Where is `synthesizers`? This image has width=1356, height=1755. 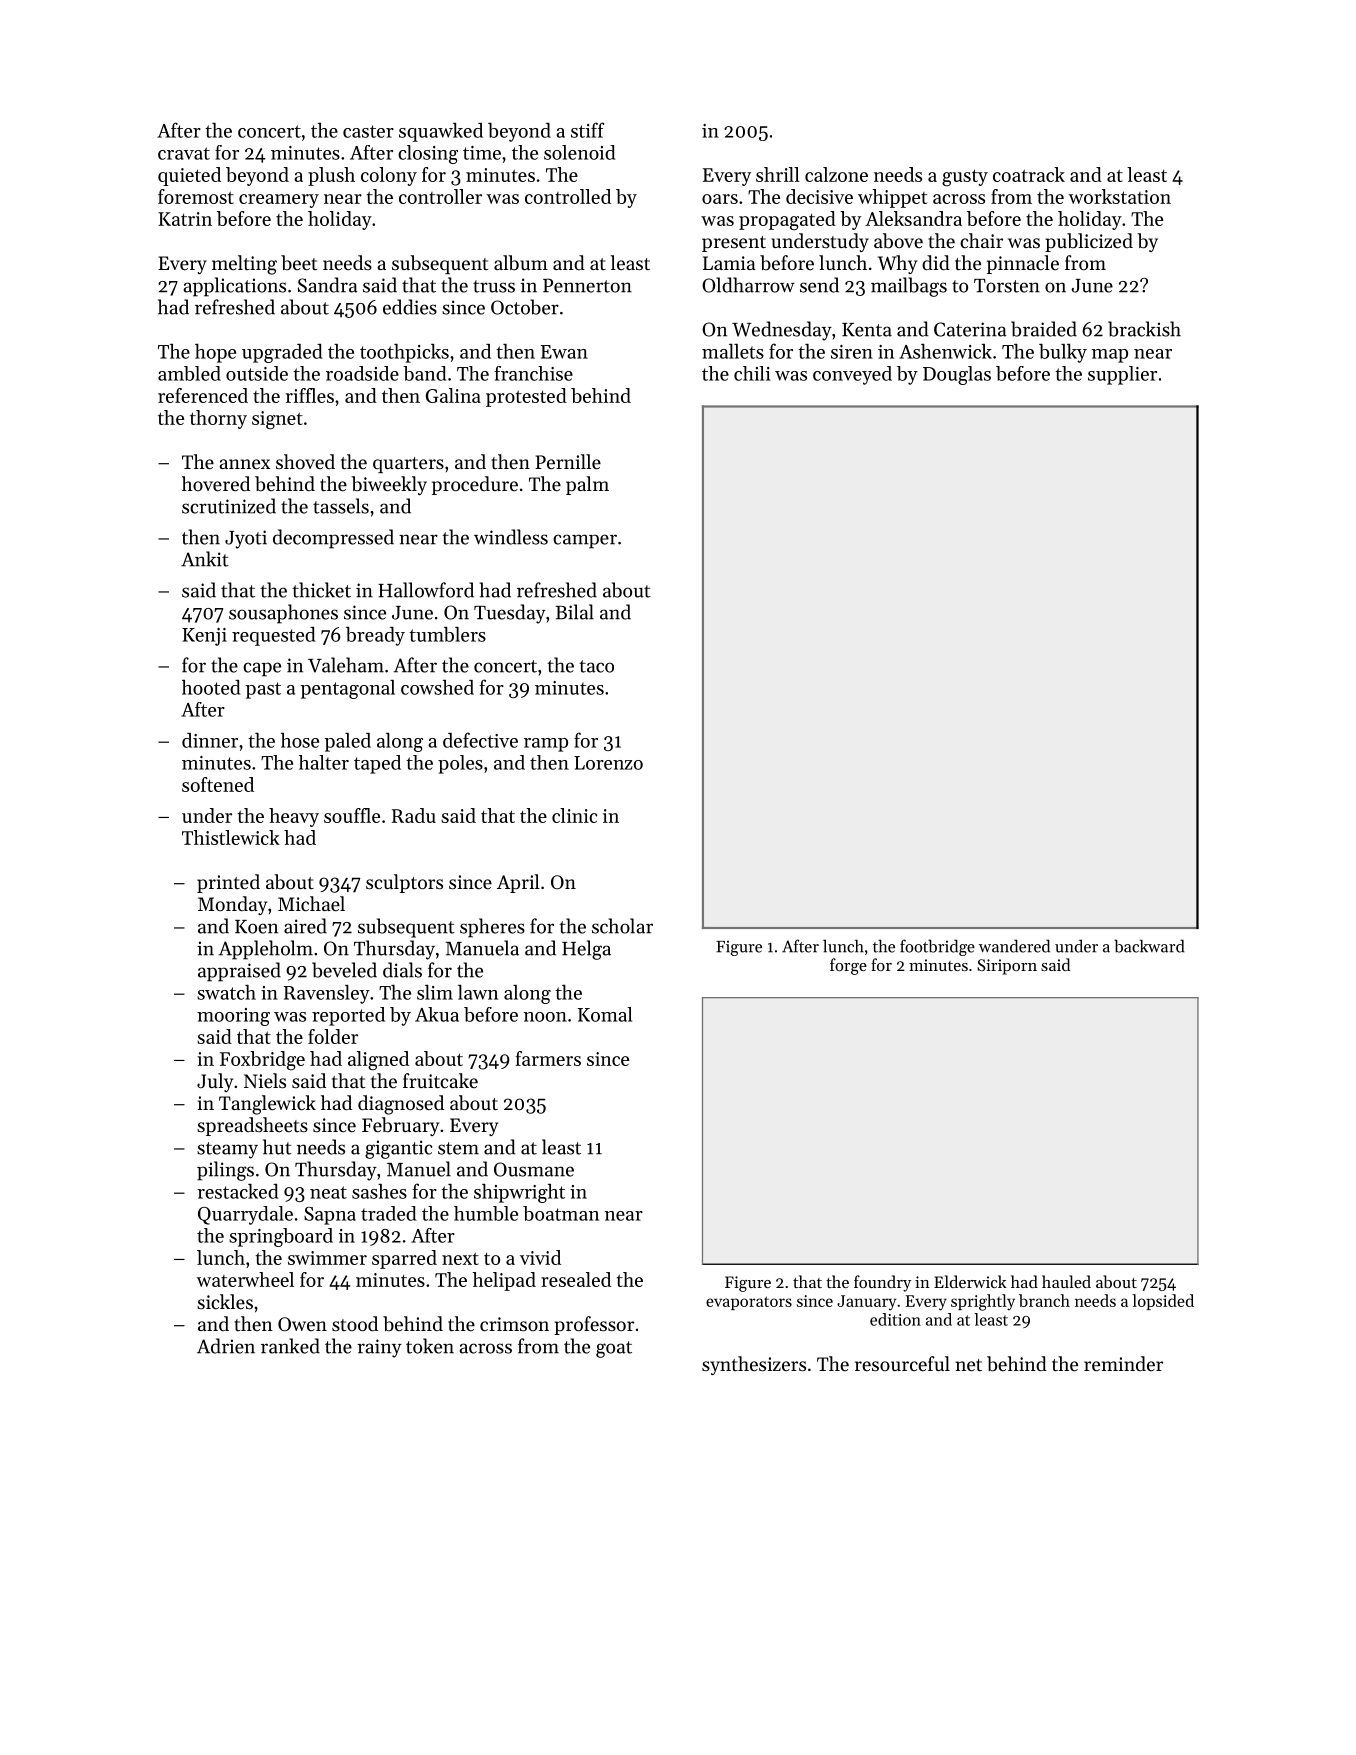
synthesizers is located at coordinates (754, 1365).
